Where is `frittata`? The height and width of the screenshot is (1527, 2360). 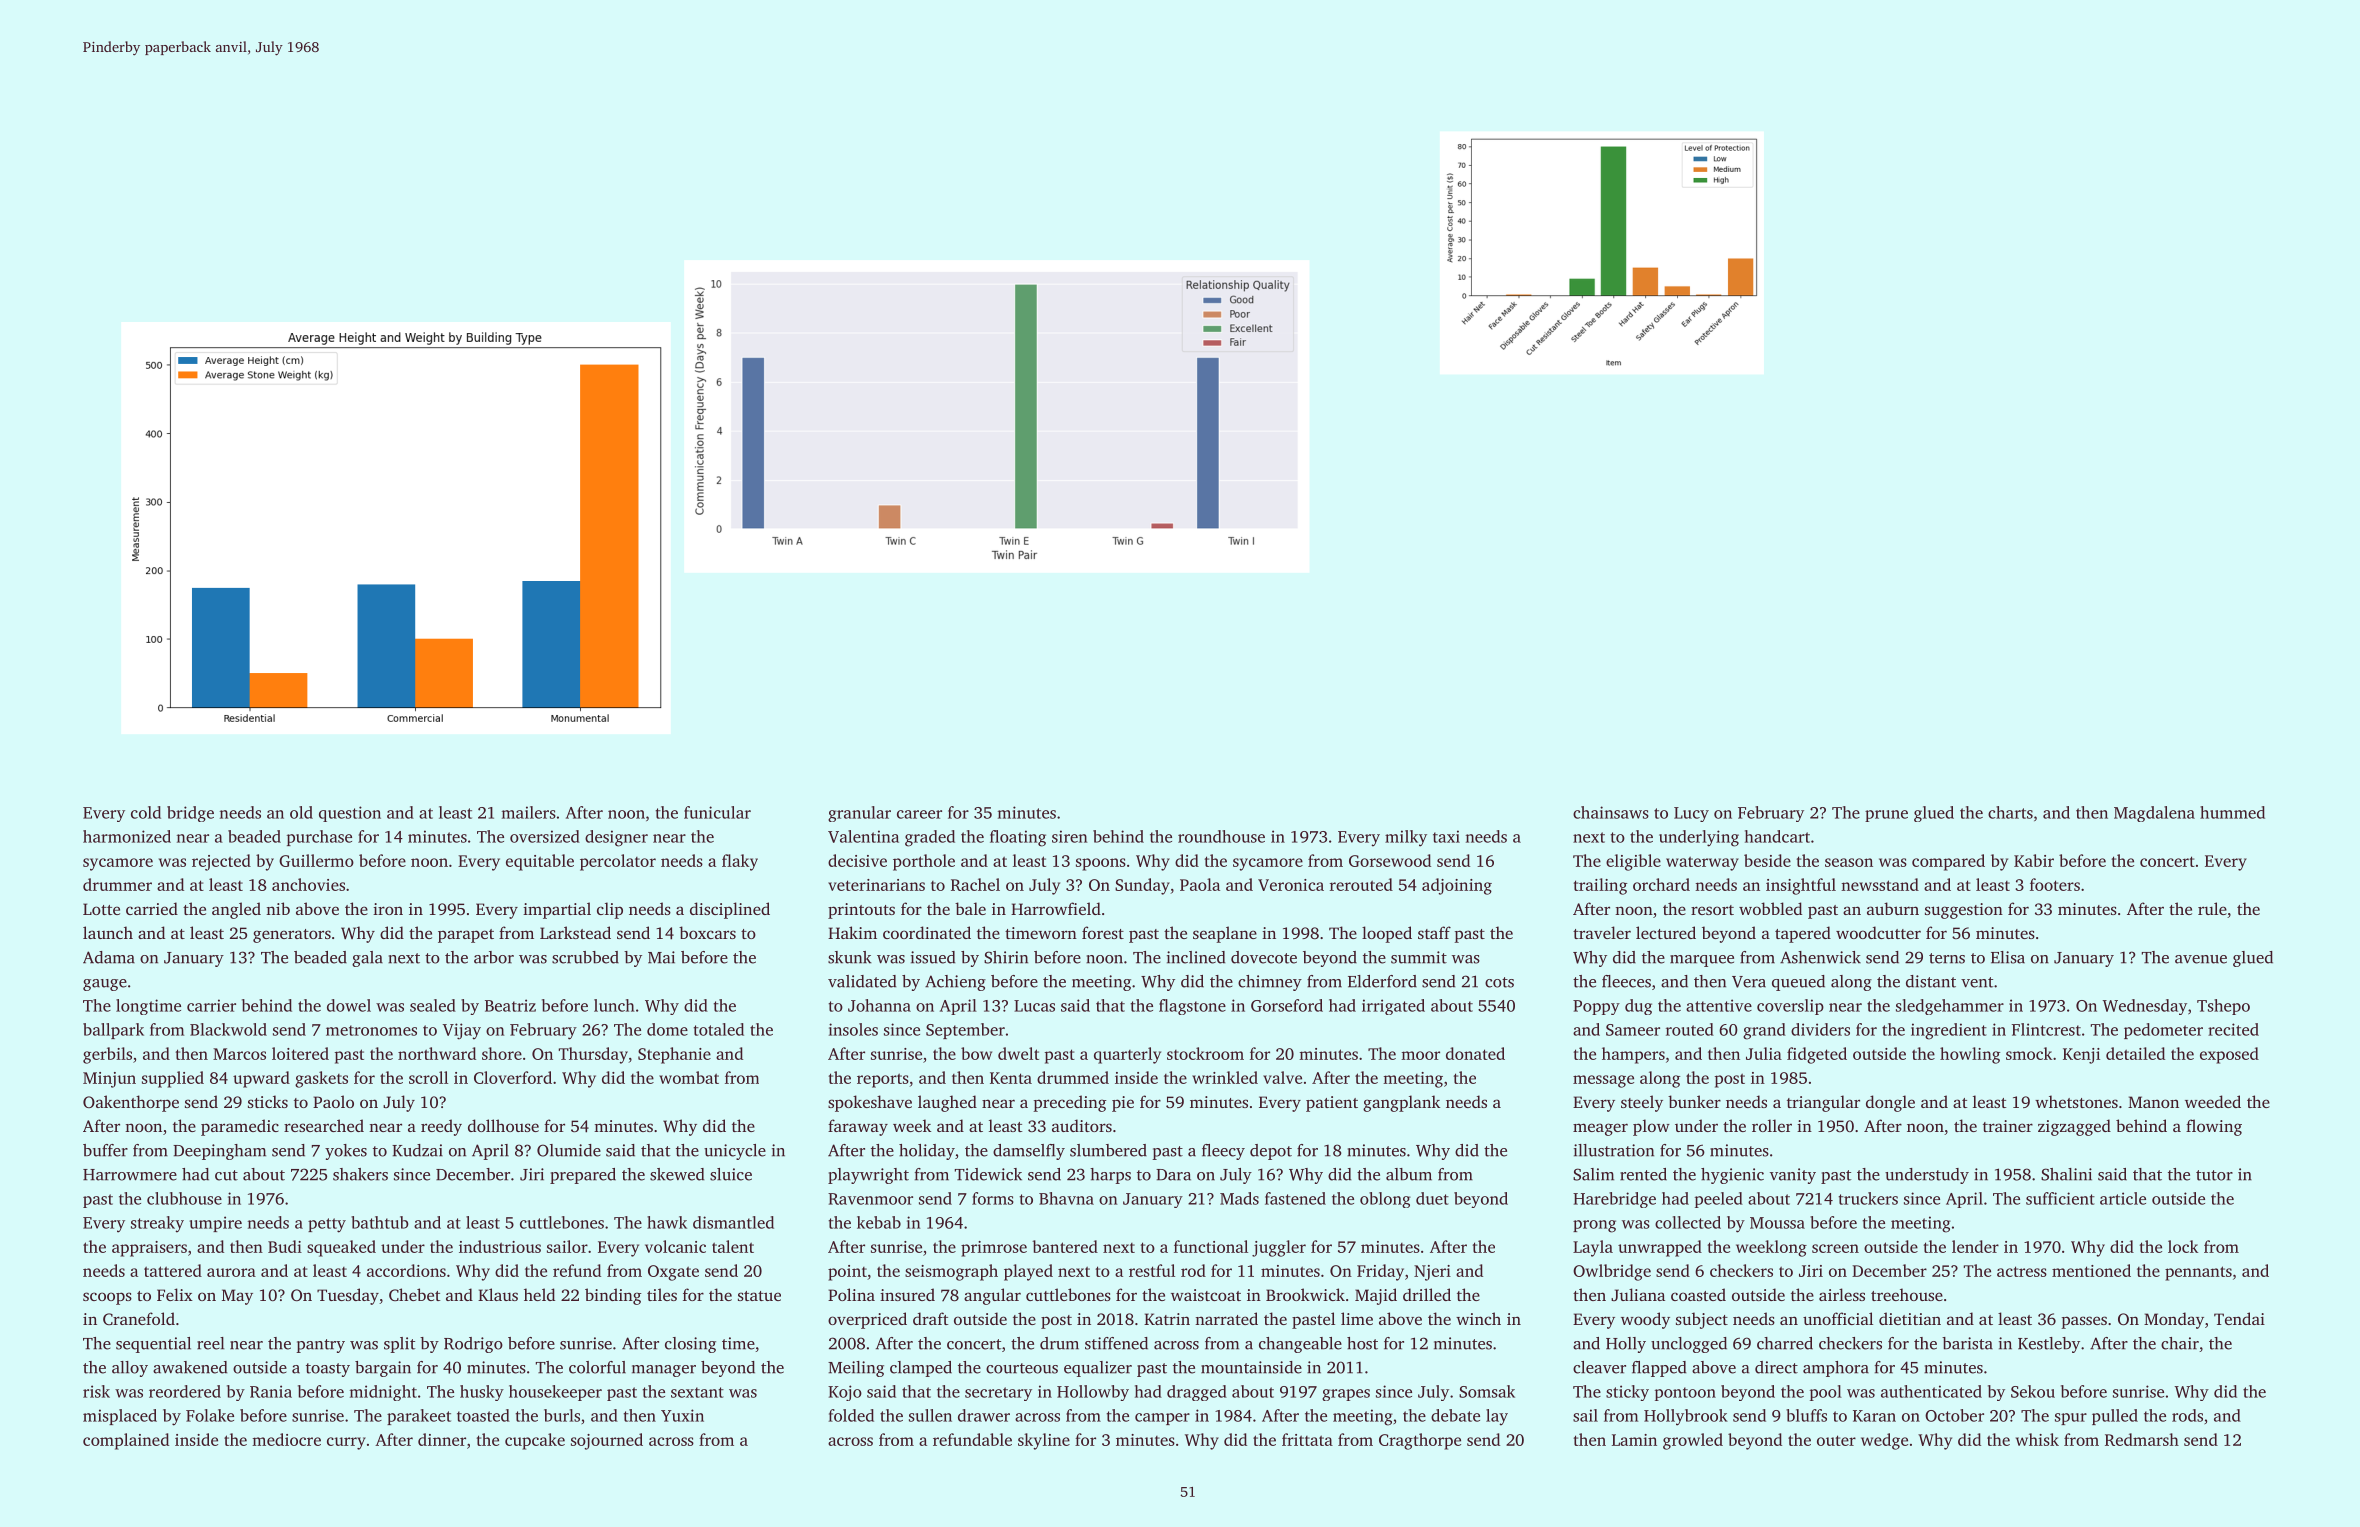
frittata is located at coordinates (1307, 1439).
